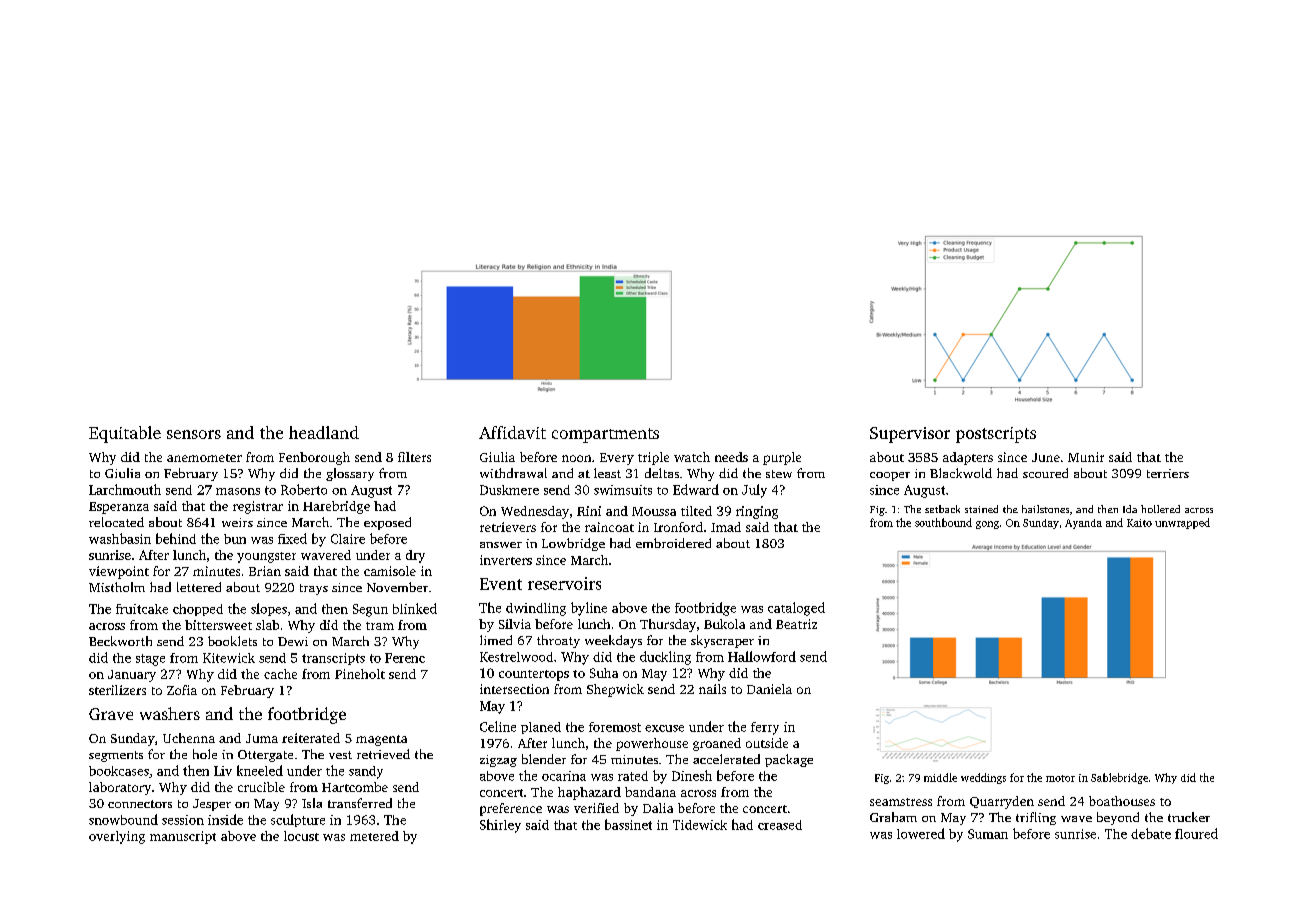 The image size is (1308, 924). What do you see at coordinates (541, 728) in the image?
I see `planed` at bounding box center [541, 728].
